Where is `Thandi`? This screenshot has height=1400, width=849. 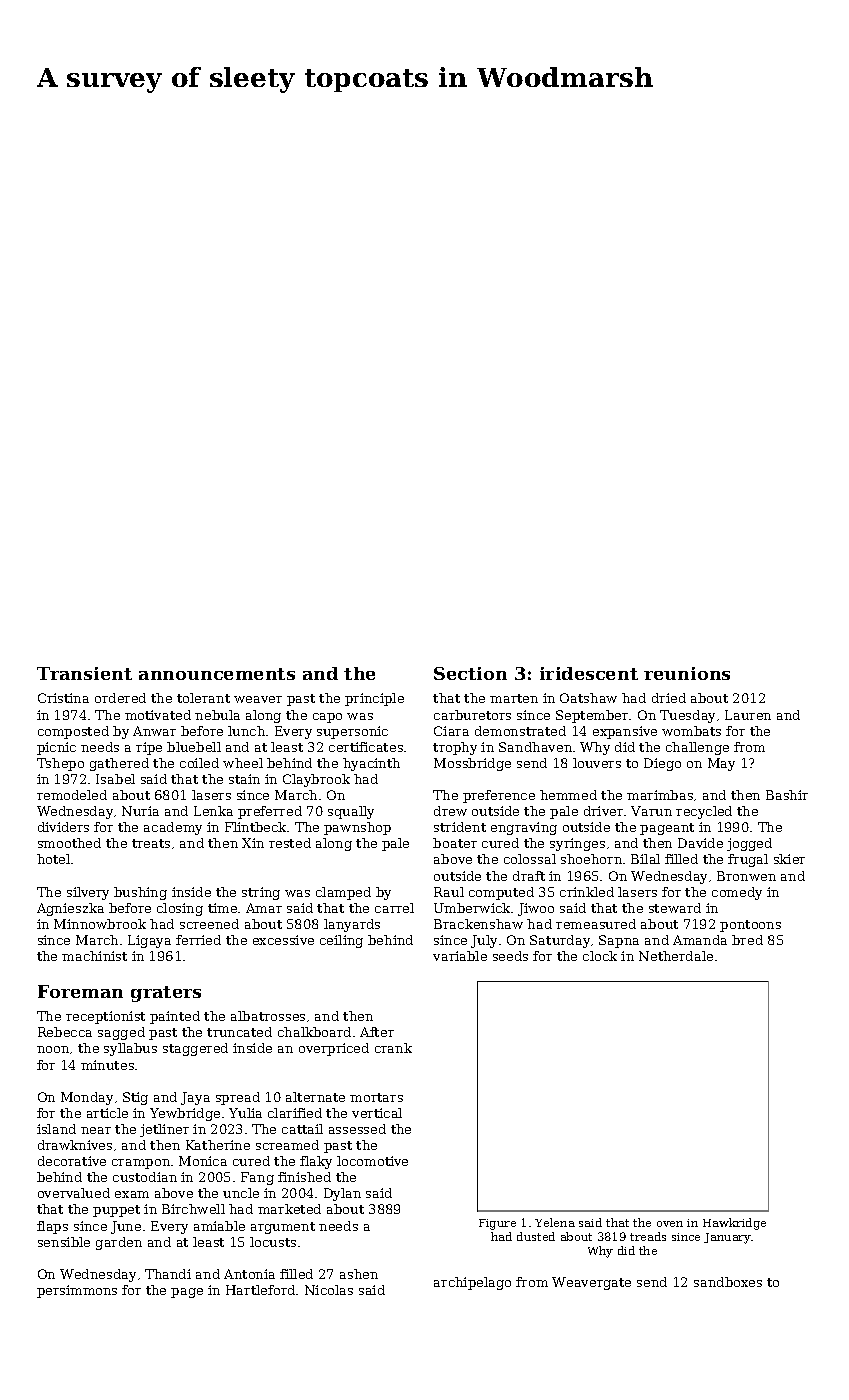
Thandi is located at coordinates (168, 1274).
